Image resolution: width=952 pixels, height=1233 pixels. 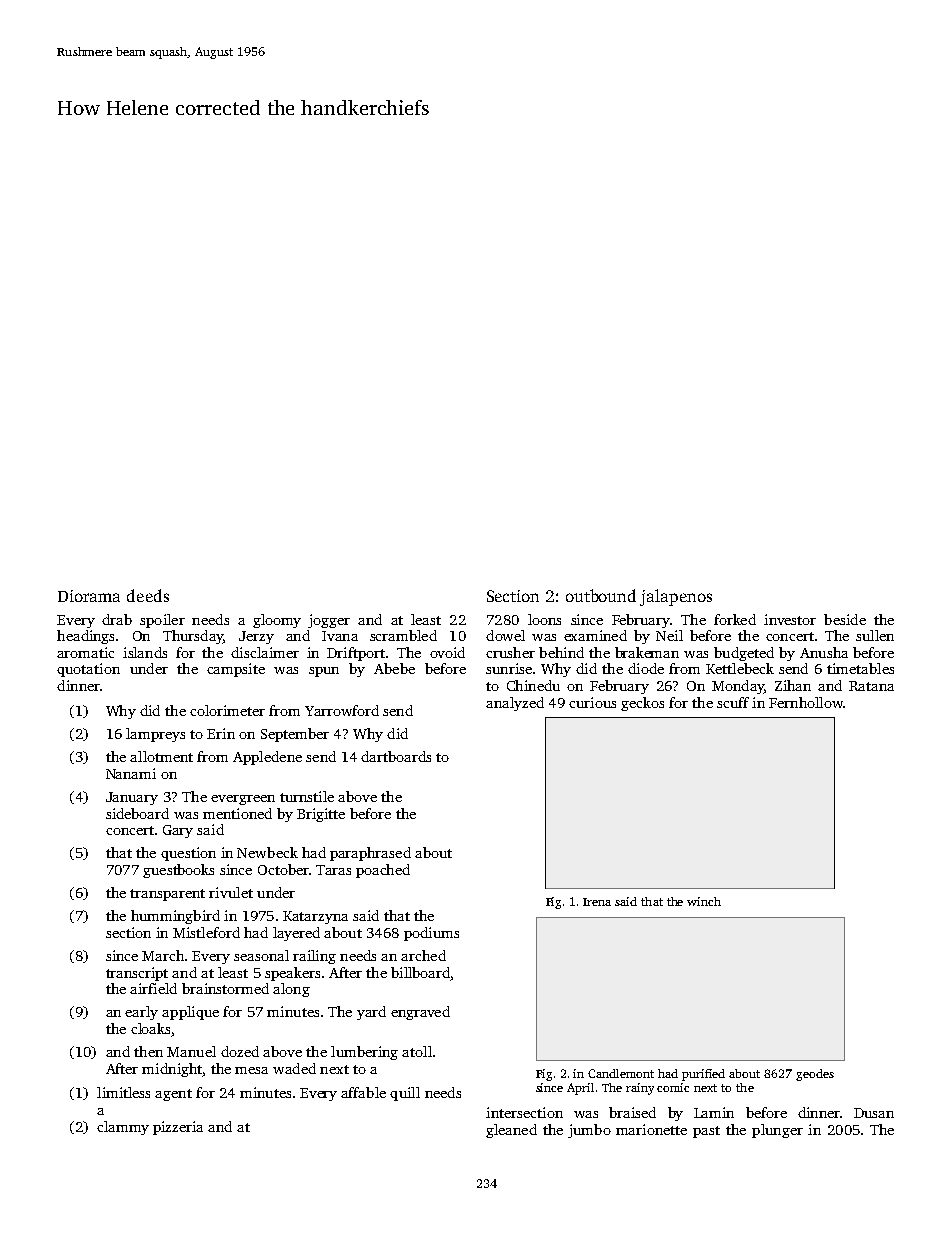 I want to click on geckos, so click(x=642, y=704).
